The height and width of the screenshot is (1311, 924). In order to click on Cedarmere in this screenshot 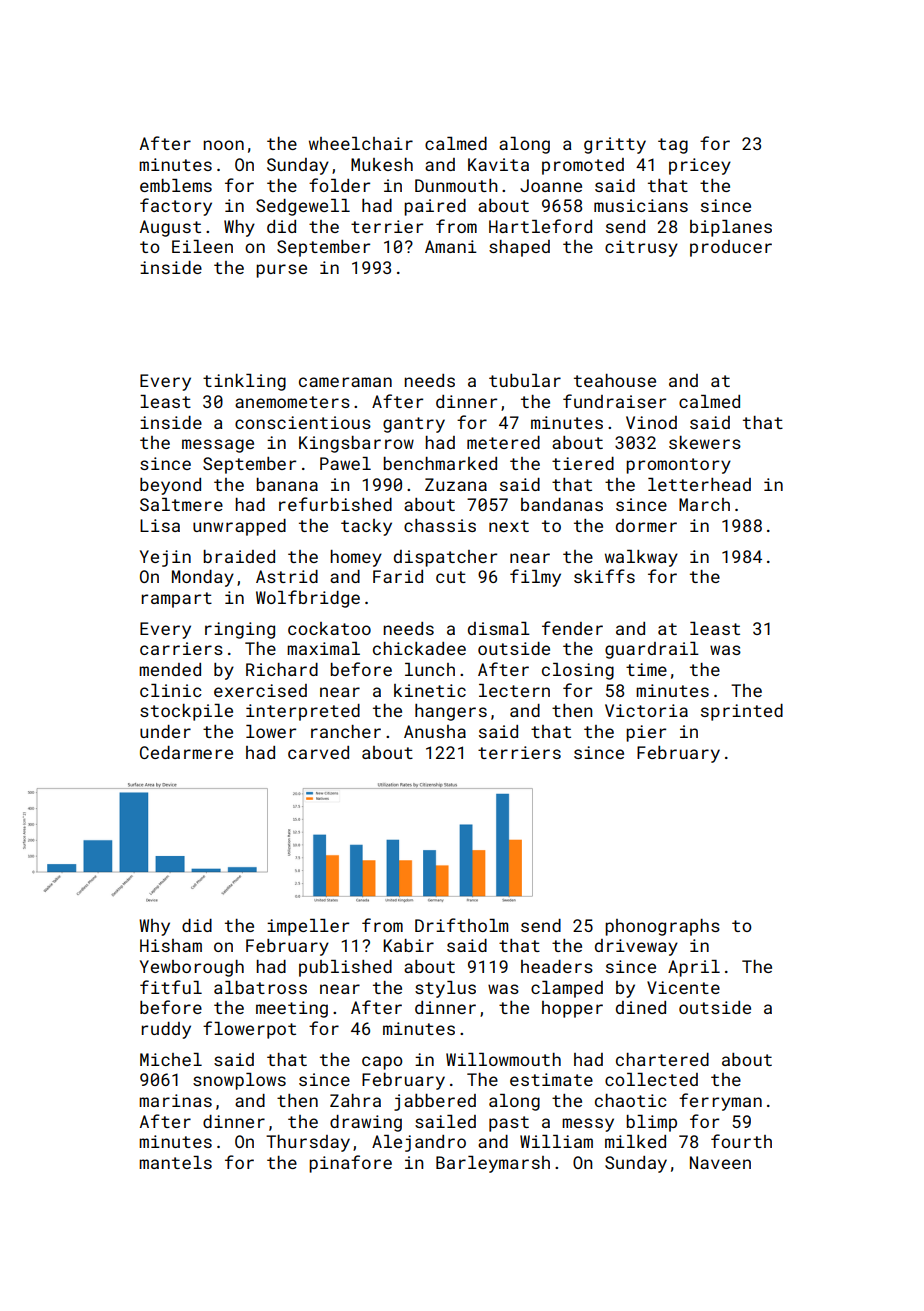, I will do `click(186, 752)`.
